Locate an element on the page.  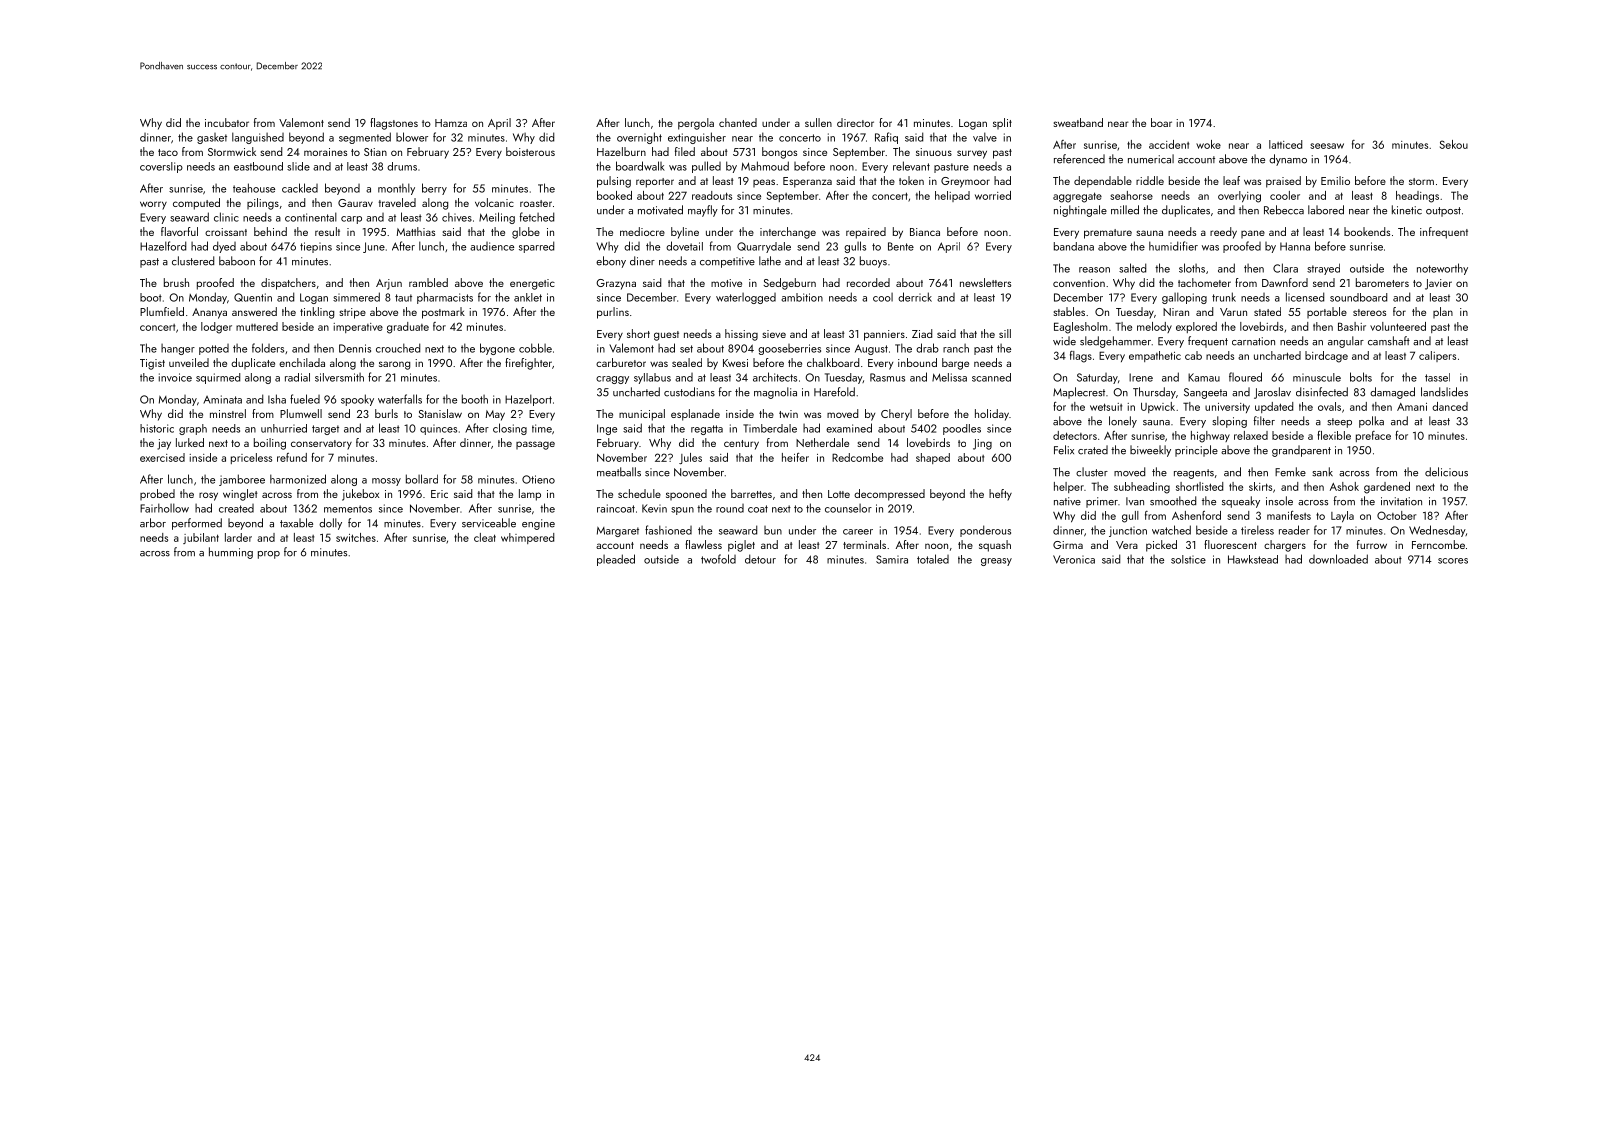
languished is located at coordinates (258, 138).
